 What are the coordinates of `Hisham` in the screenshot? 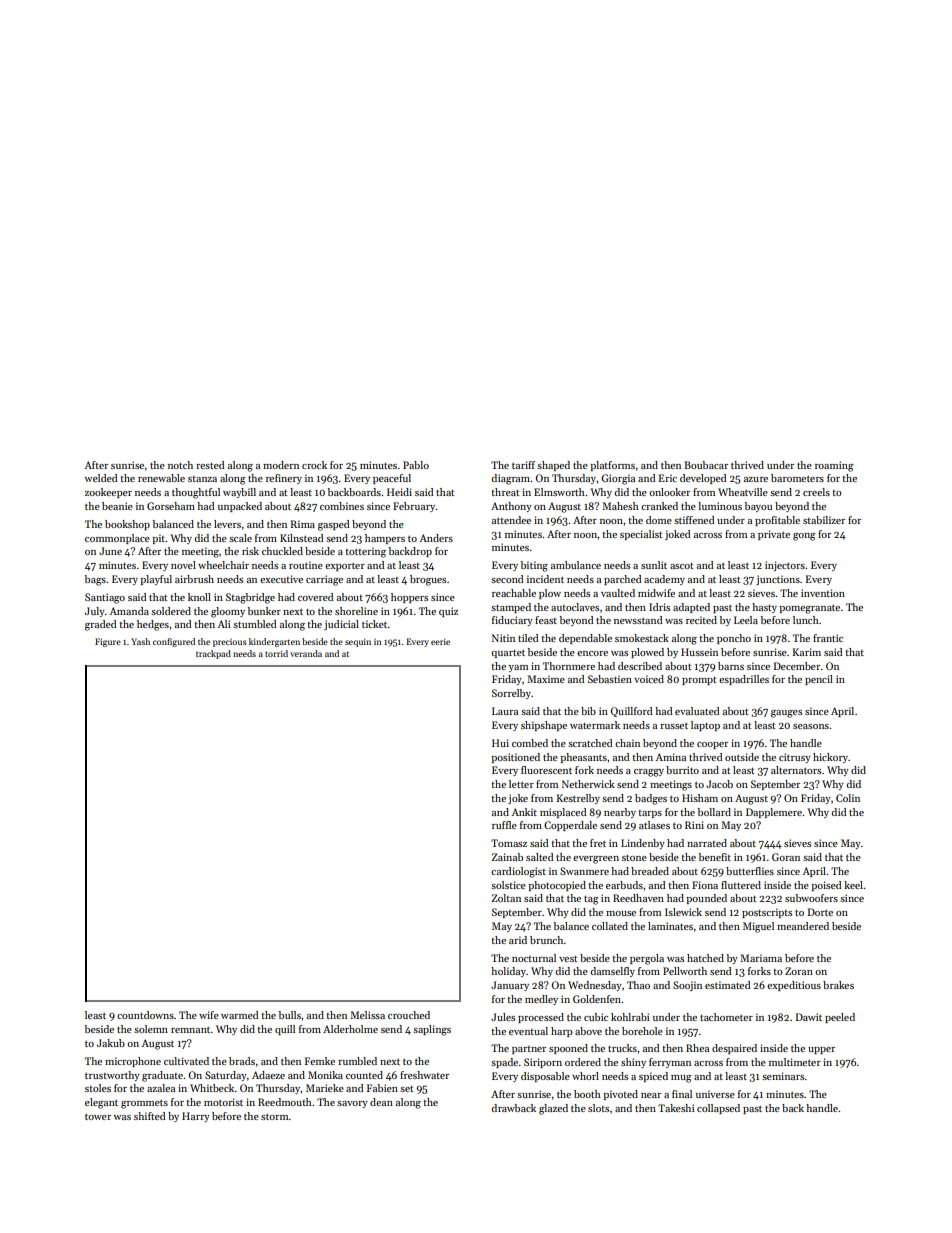 It's located at (700, 798).
